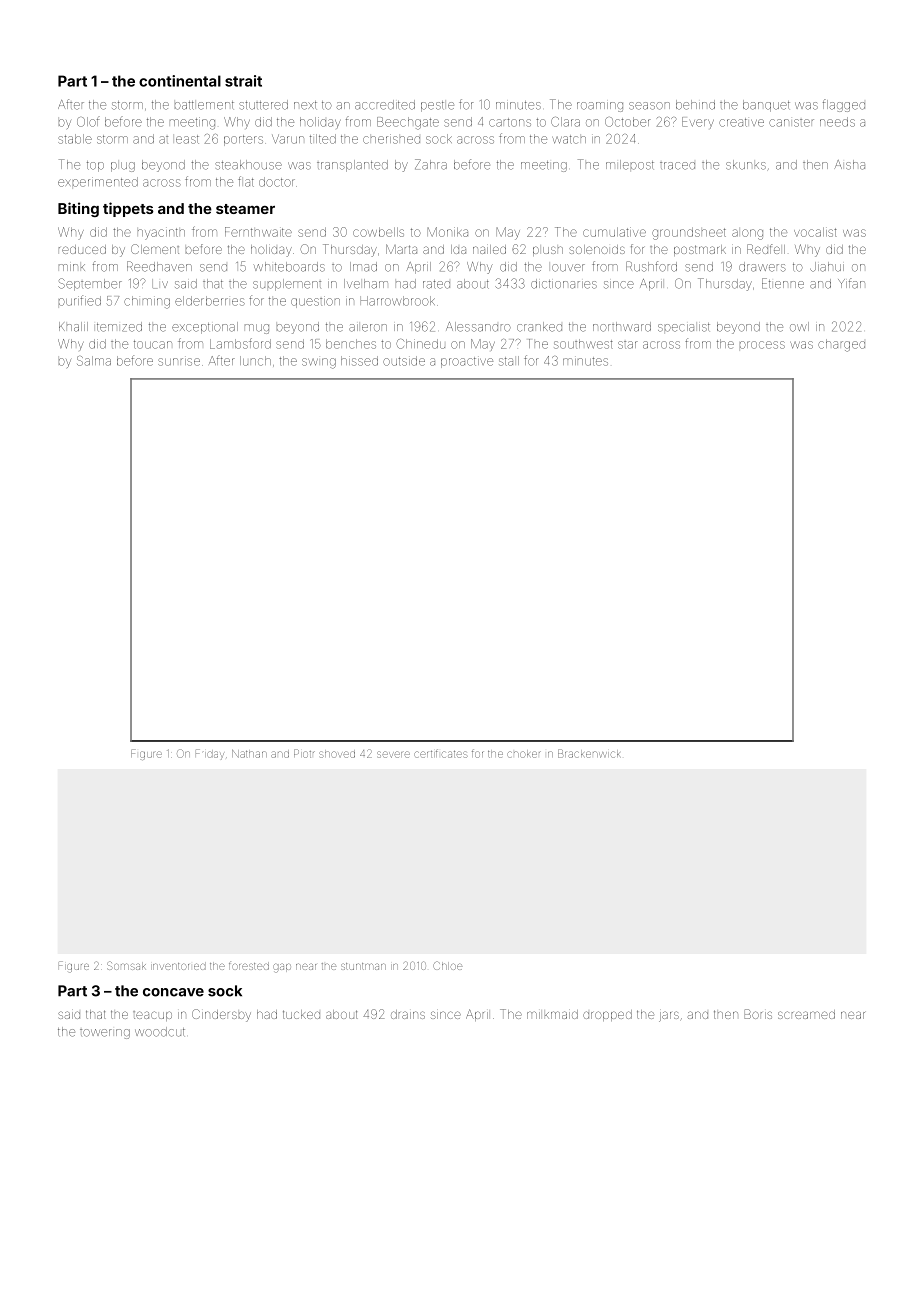 The image size is (924, 1308). Describe the element at coordinates (363, 267) in the screenshot. I see `Imad` at that location.
